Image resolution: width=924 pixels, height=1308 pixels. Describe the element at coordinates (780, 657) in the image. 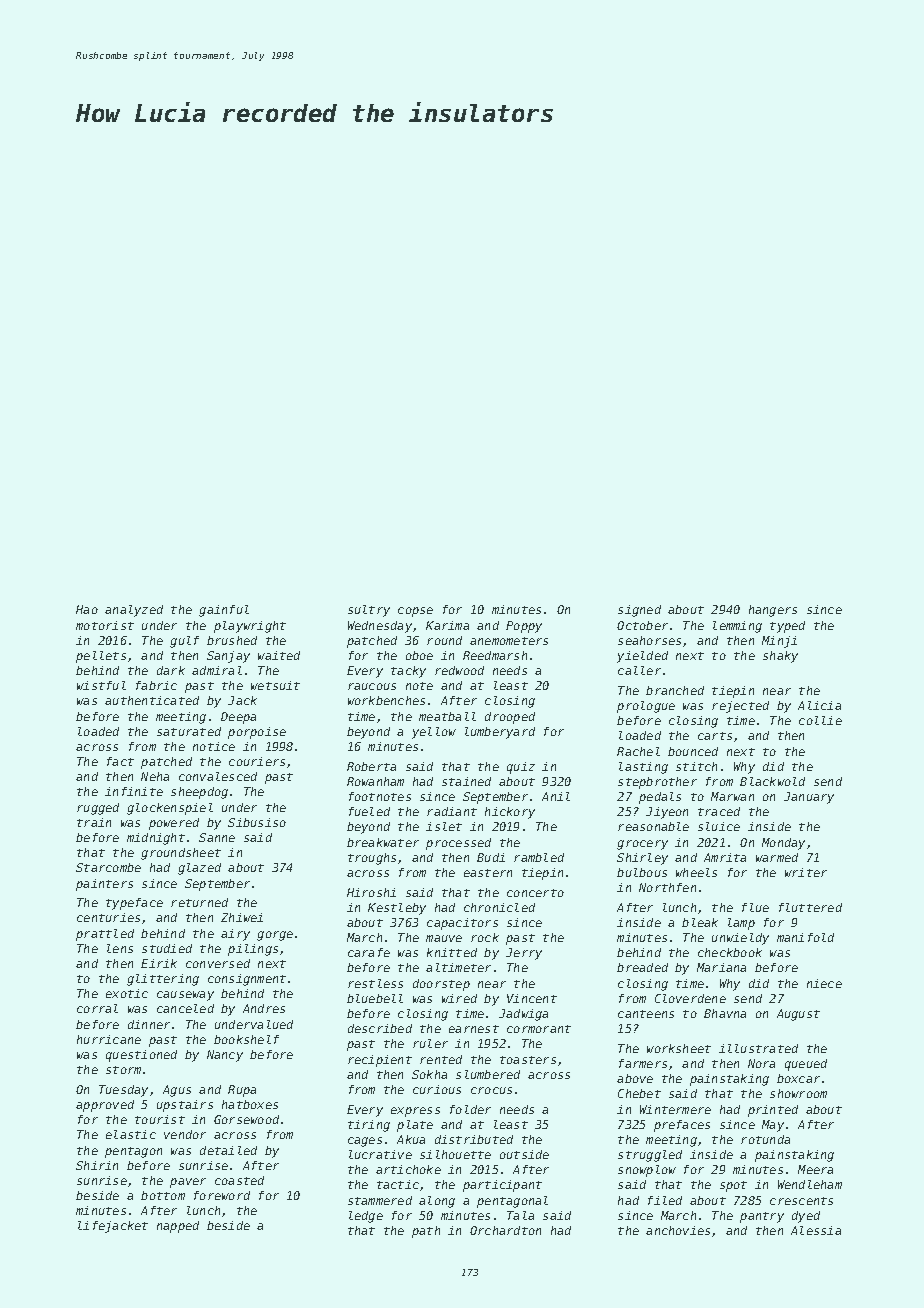

I see `shaky` at that location.
